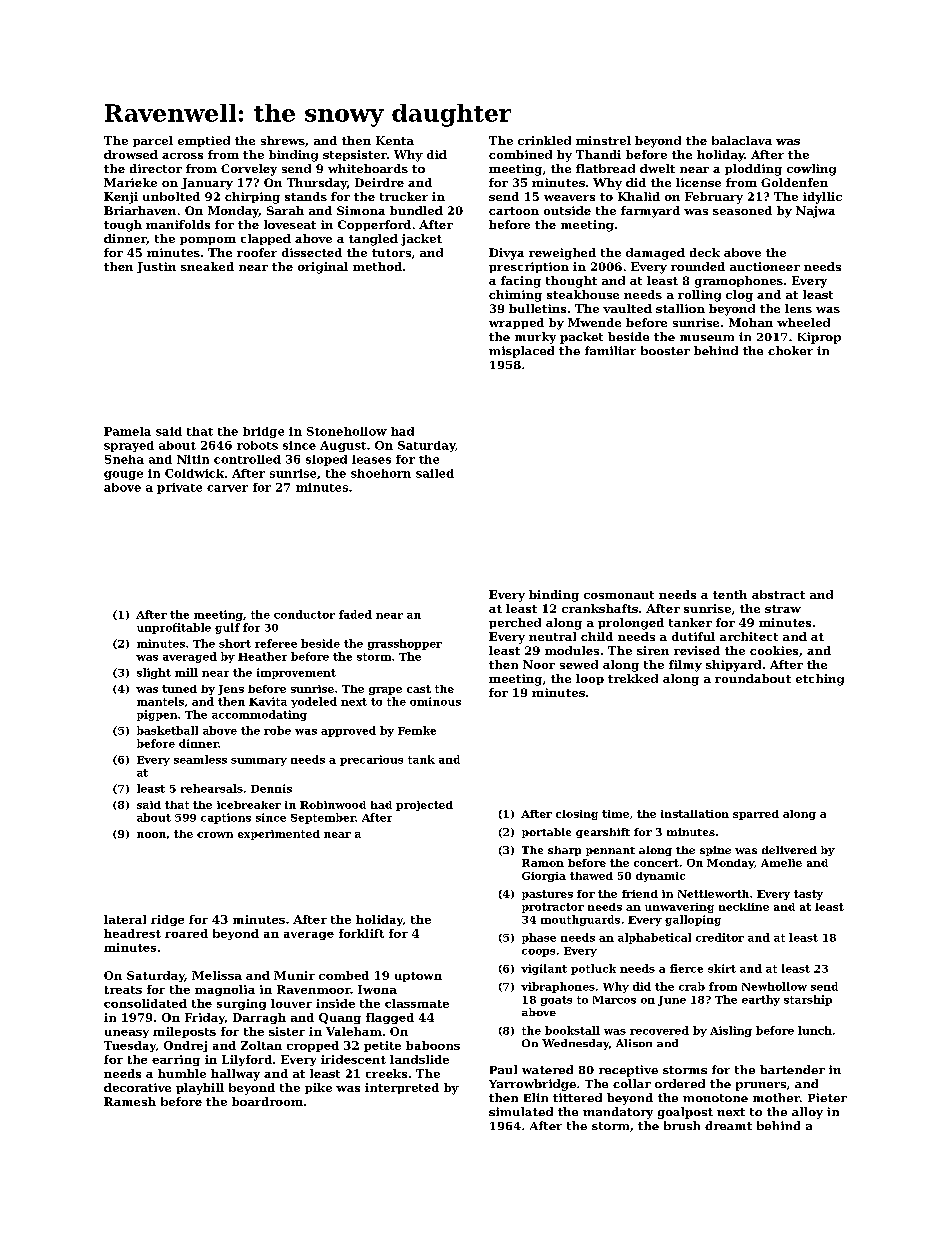 The width and height of the screenshot is (952, 1233). Describe the element at coordinates (271, 788) in the screenshot. I see `Dennis` at that location.
